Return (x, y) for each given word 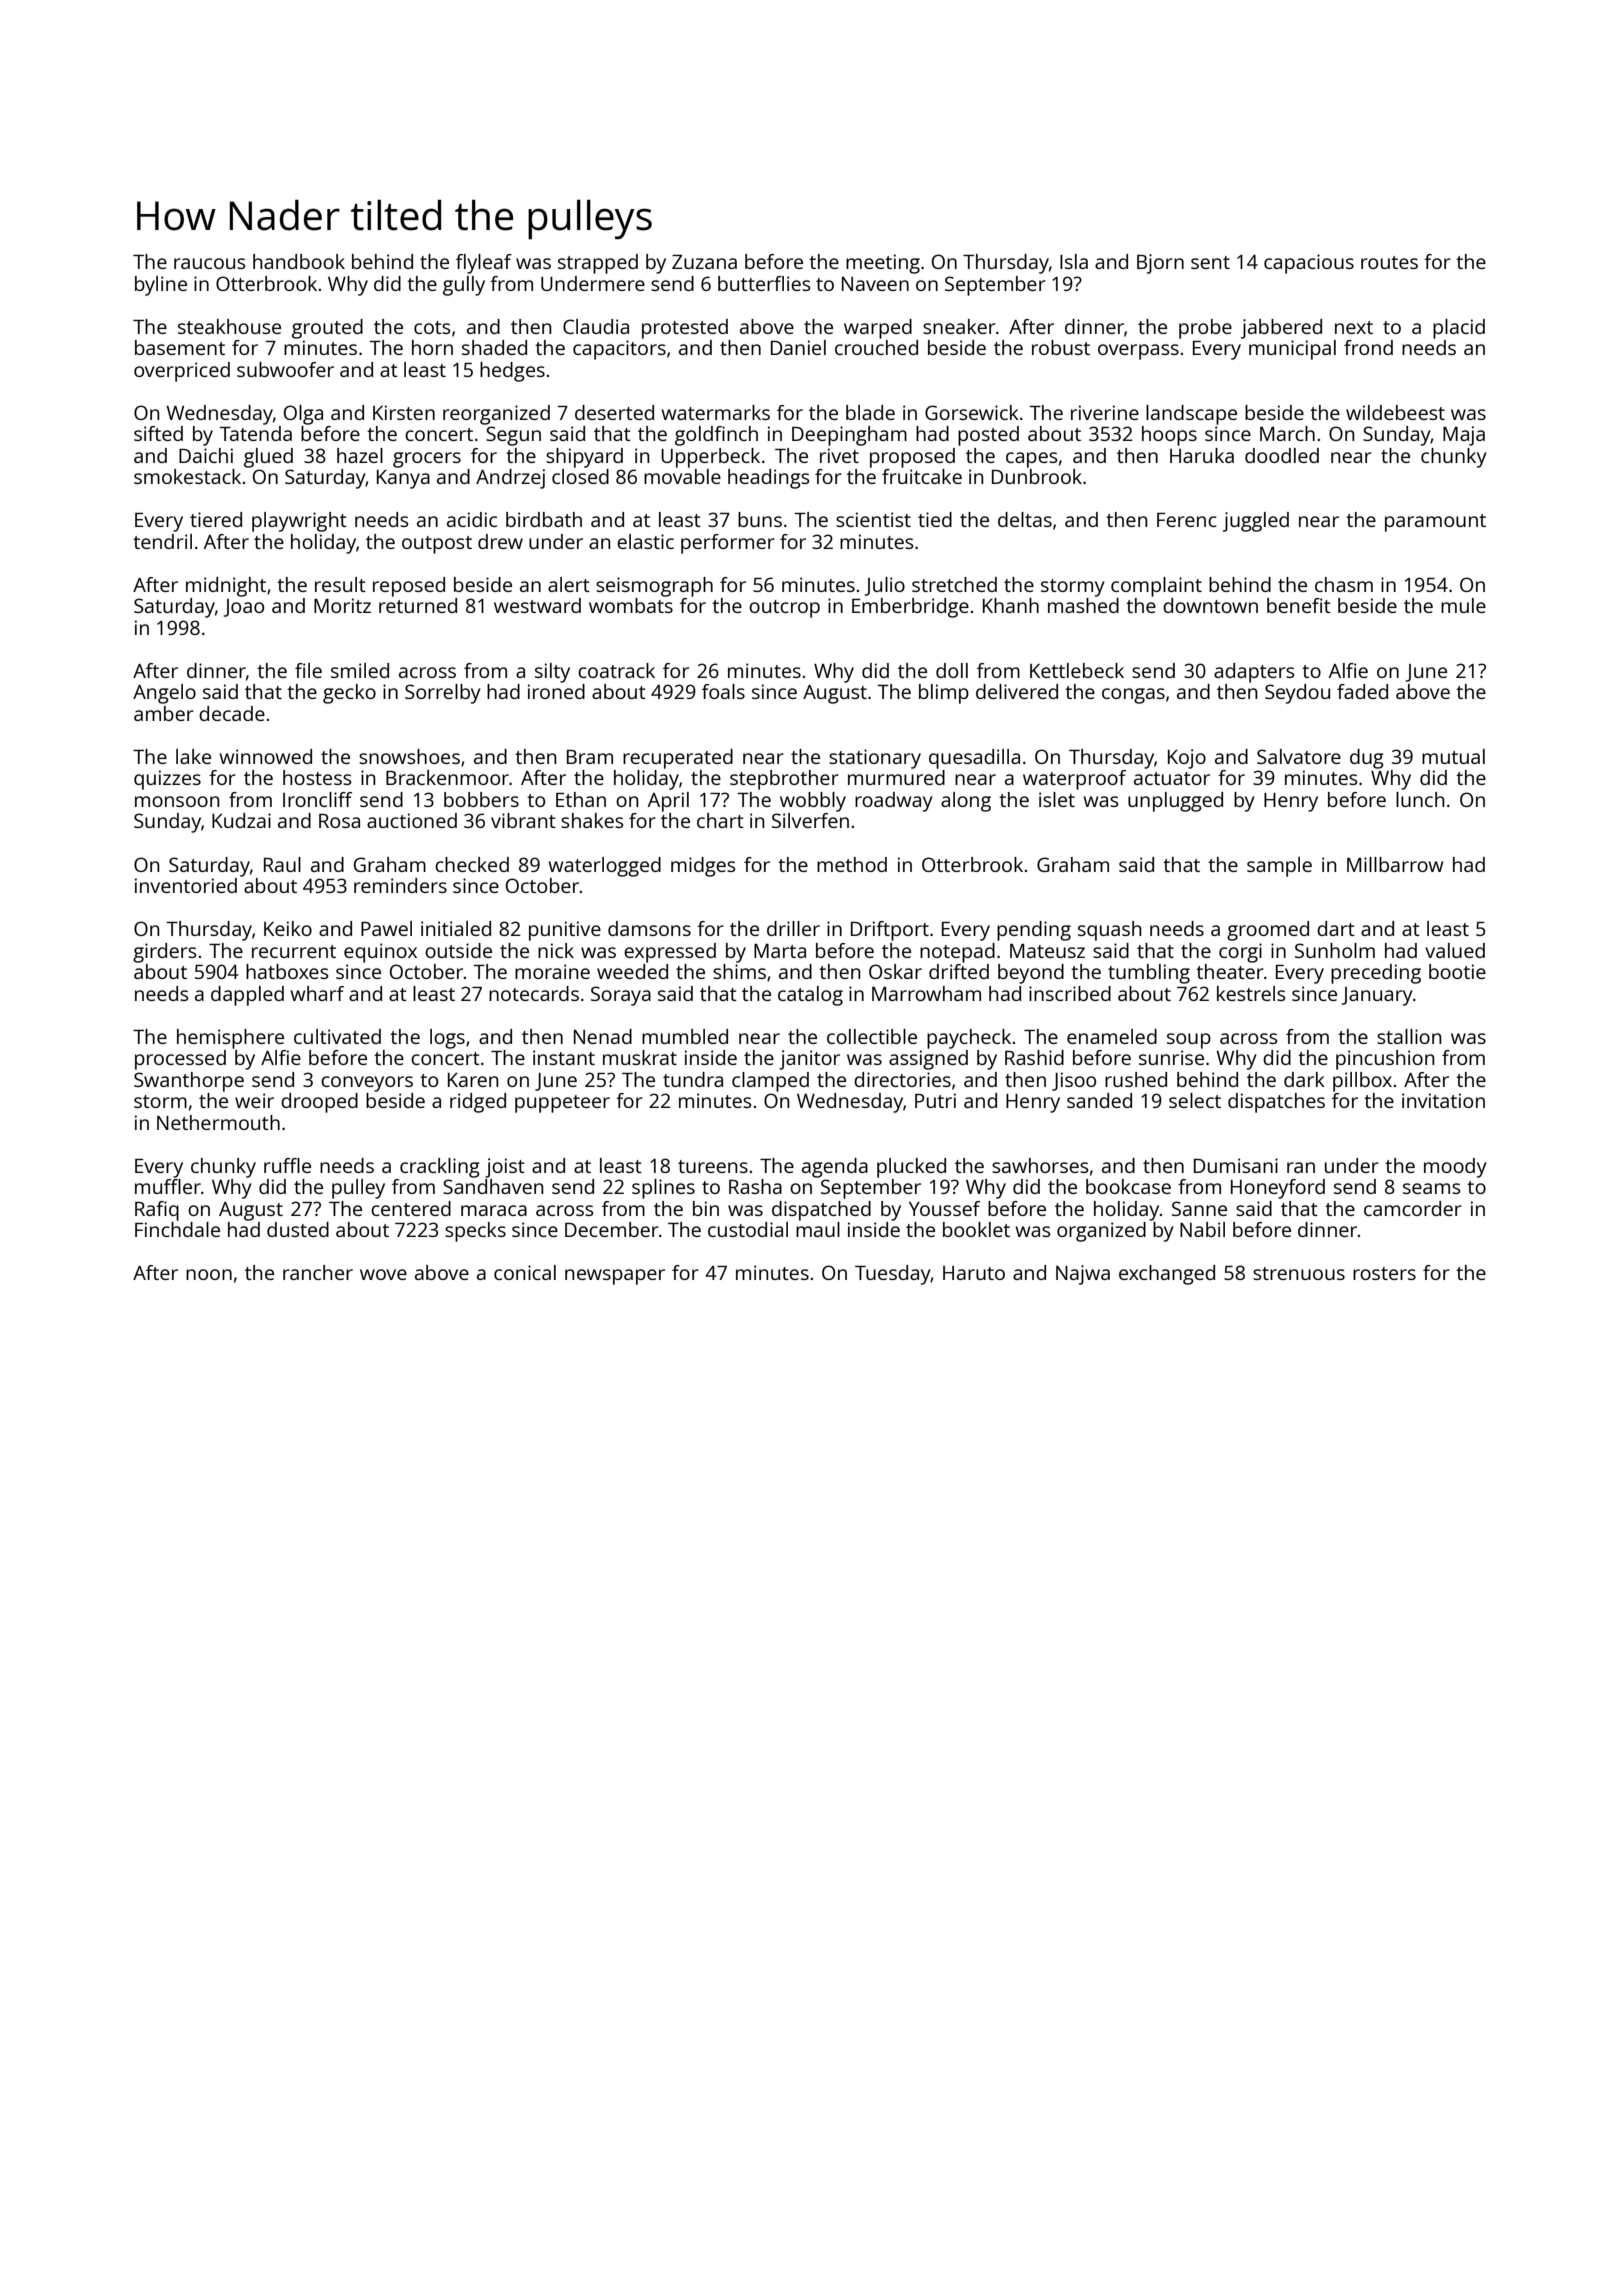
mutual (1453, 756)
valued (1455, 950)
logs (447, 1039)
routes (1389, 262)
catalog (810, 996)
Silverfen (810, 820)
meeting (883, 264)
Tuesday (893, 1275)
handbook (299, 261)
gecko (349, 694)
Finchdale (177, 1229)
